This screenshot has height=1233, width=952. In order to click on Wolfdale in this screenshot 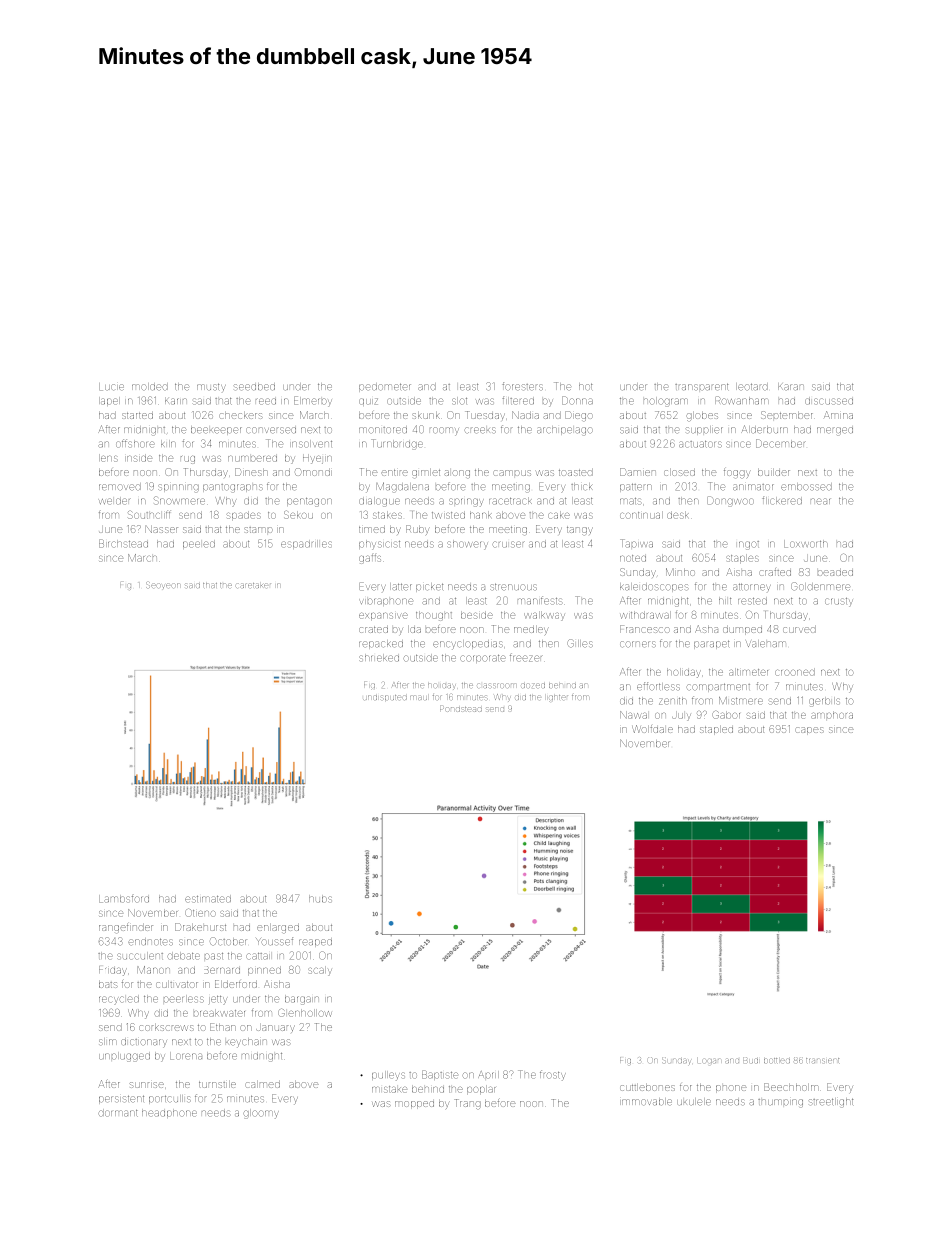, I will do `click(652, 729)`.
